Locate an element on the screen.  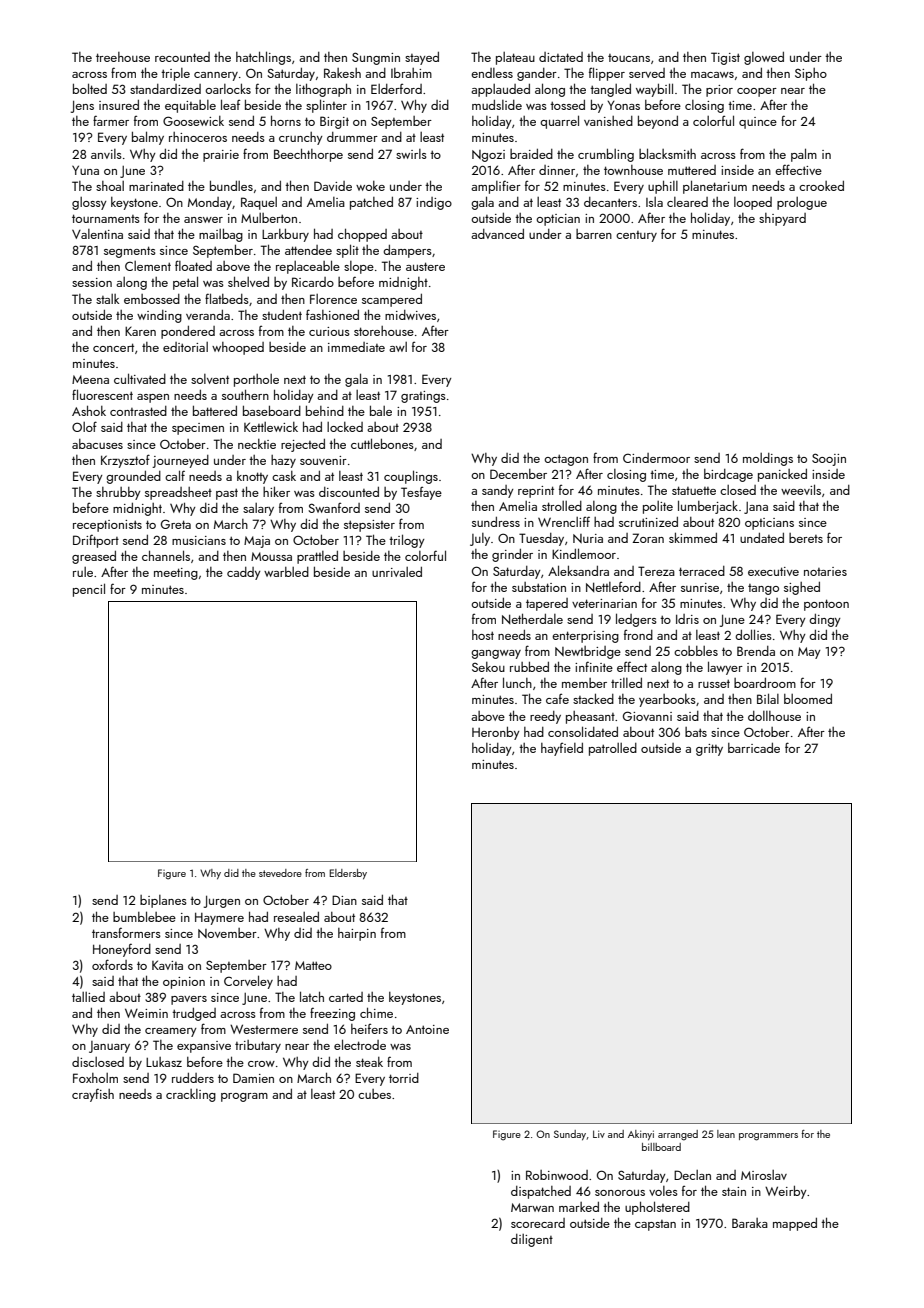
whooped is located at coordinates (238, 348).
